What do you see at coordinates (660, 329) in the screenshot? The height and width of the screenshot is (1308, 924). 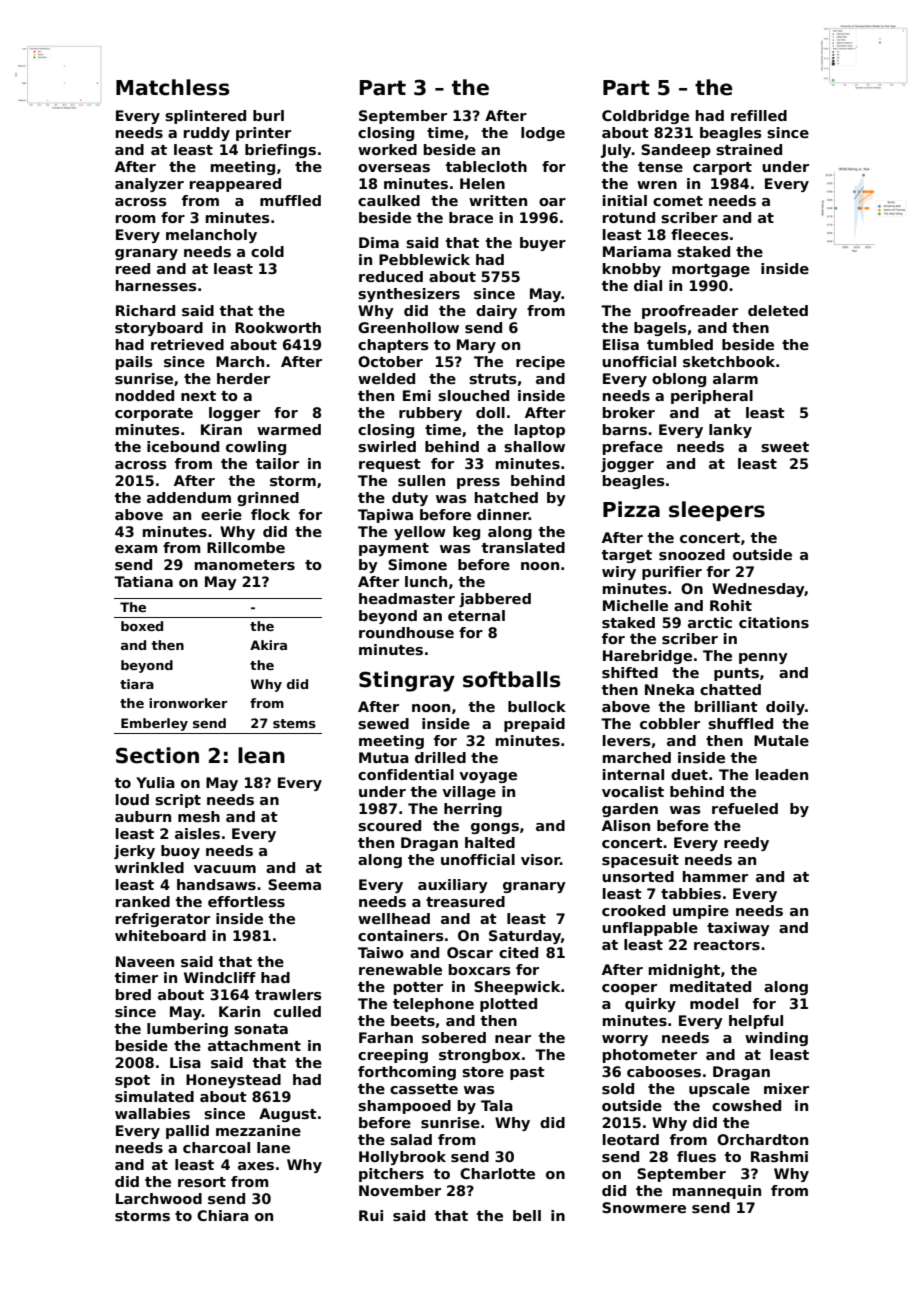 I see `bagels` at bounding box center [660, 329].
